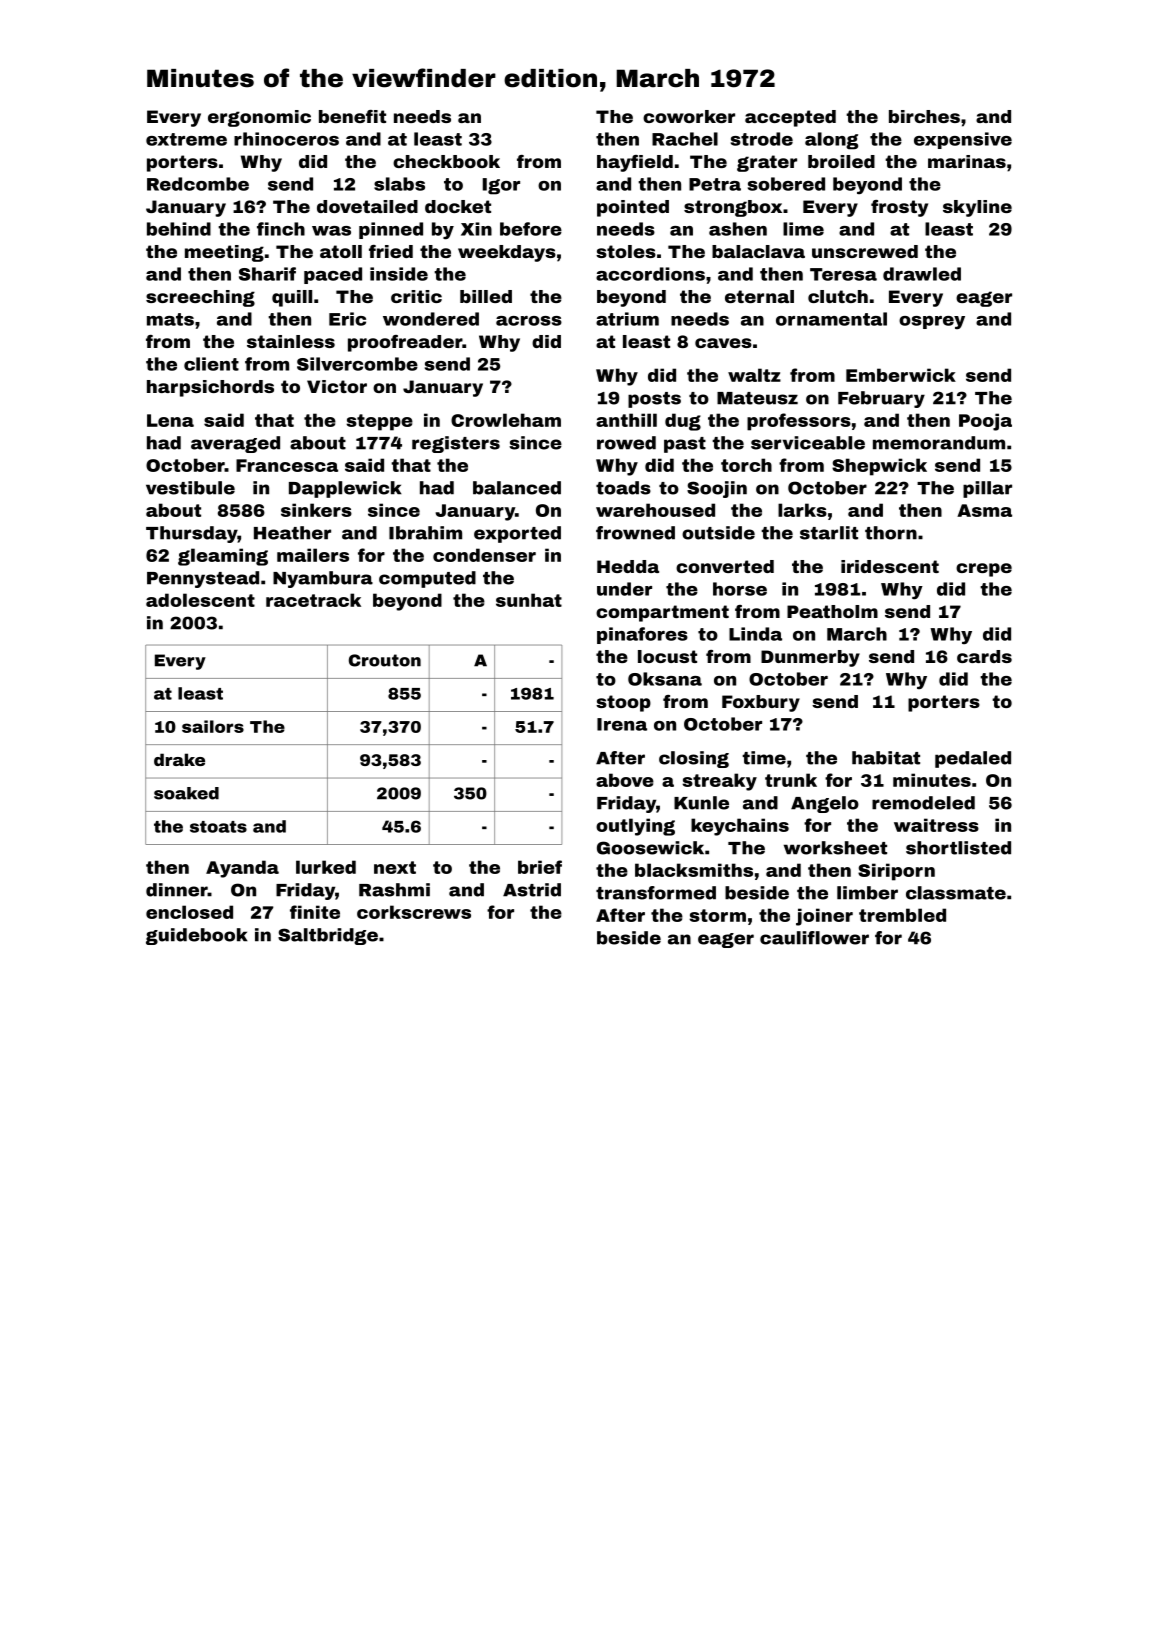 Image resolution: width=1158 pixels, height=1638 pixels. I want to click on birches, so click(924, 116).
